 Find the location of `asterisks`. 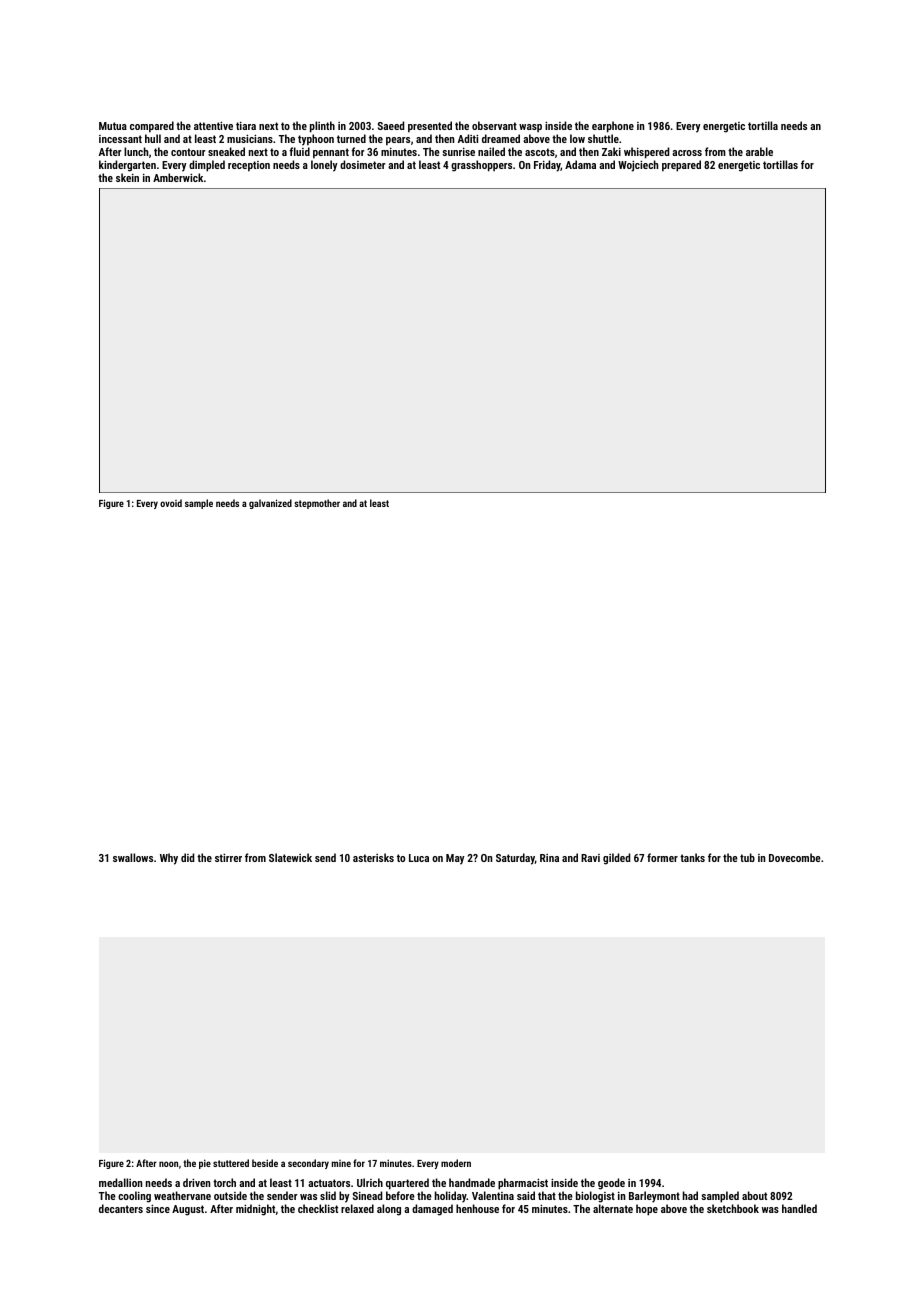

asterisks is located at coordinates (373, 857).
